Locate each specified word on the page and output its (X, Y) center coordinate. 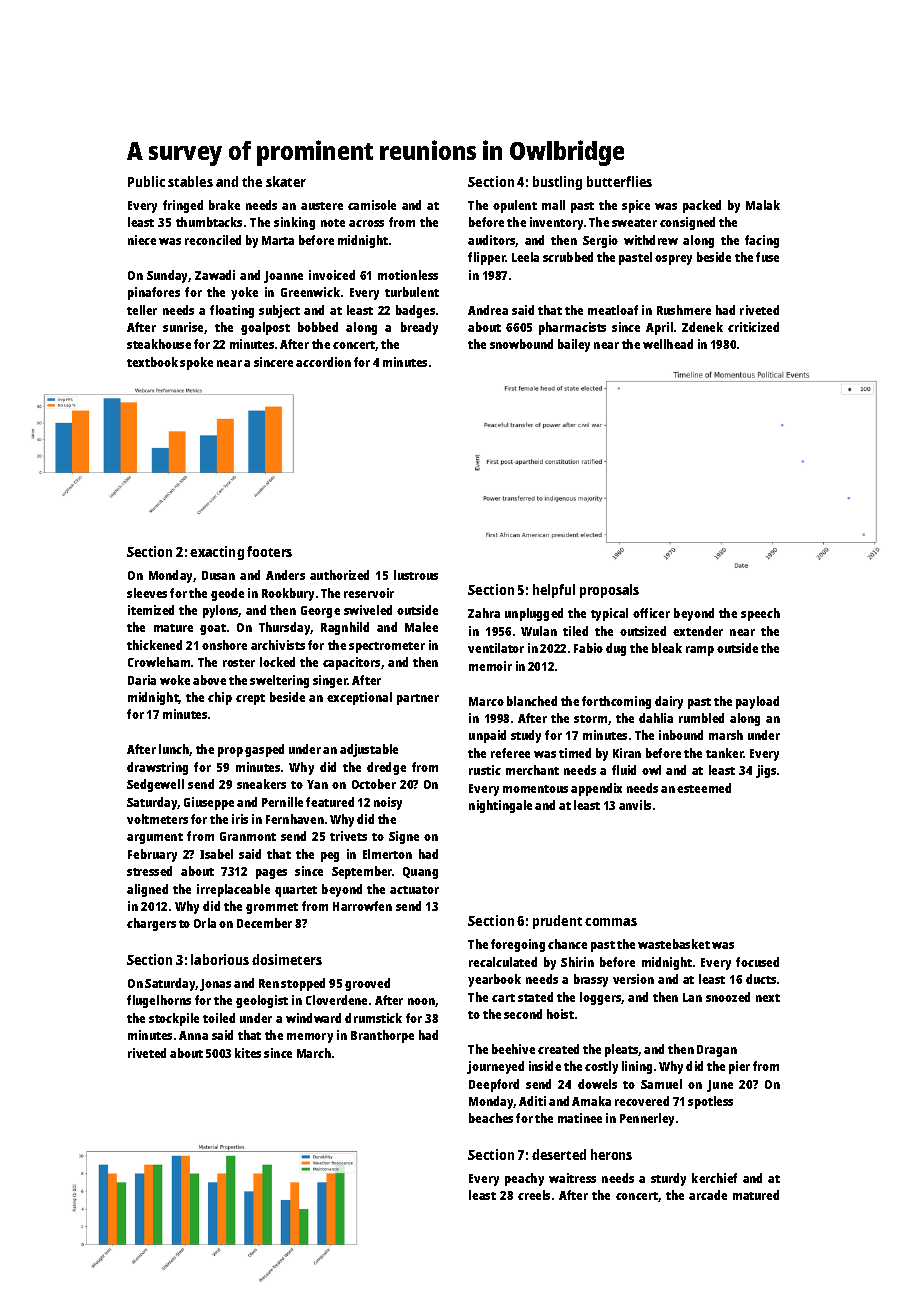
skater (286, 181)
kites (248, 1053)
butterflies (619, 181)
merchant (532, 770)
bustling (557, 183)
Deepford (494, 1085)
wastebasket (674, 944)
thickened (154, 645)
